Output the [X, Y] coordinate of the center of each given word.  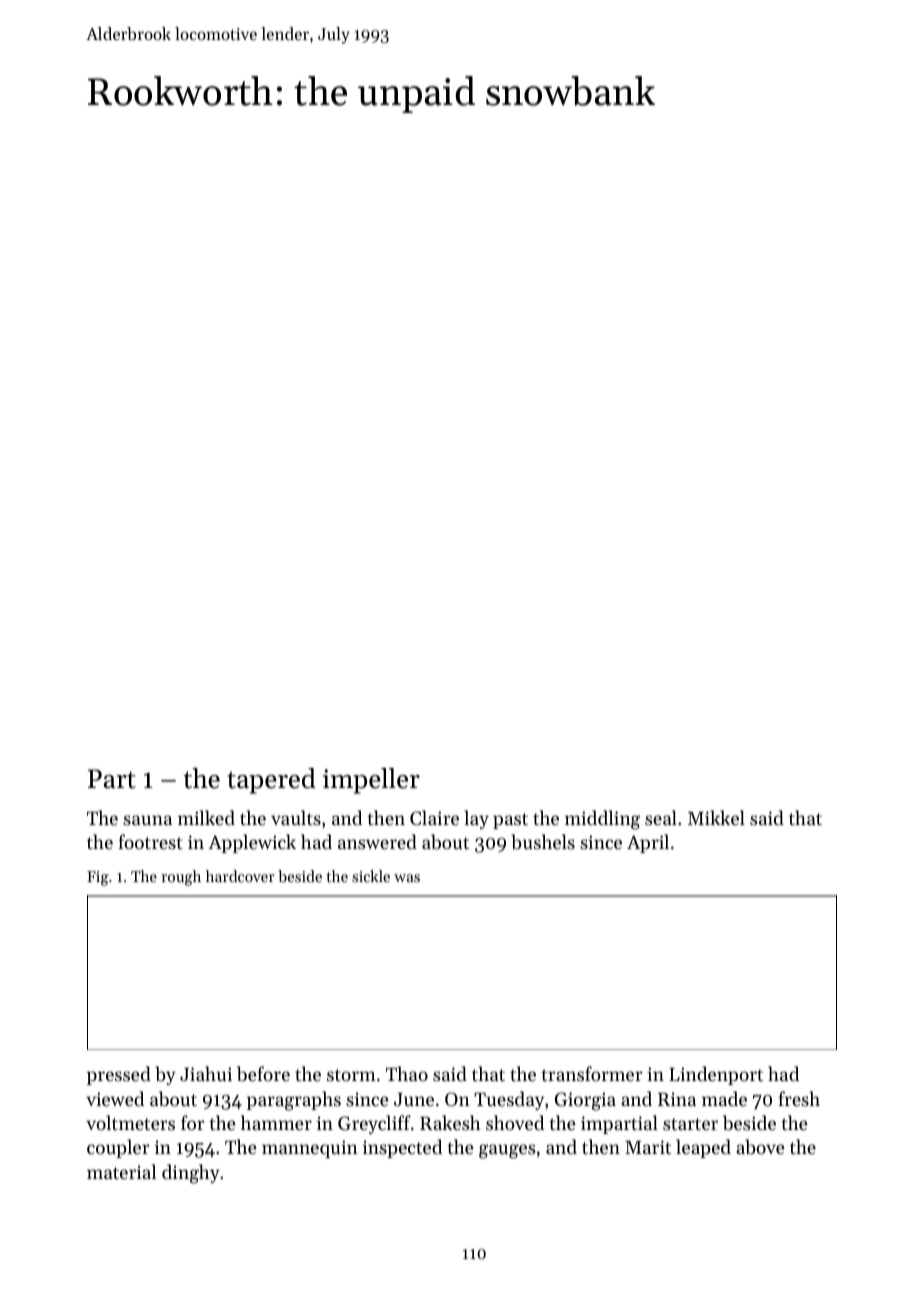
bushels [543, 841]
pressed [119, 1075]
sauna [147, 820]
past [510, 821]
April [648, 843]
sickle [371, 876]
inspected [402, 1148]
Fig [98, 878]
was [407, 878]
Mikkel [716, 817]
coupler [118, 1148]
